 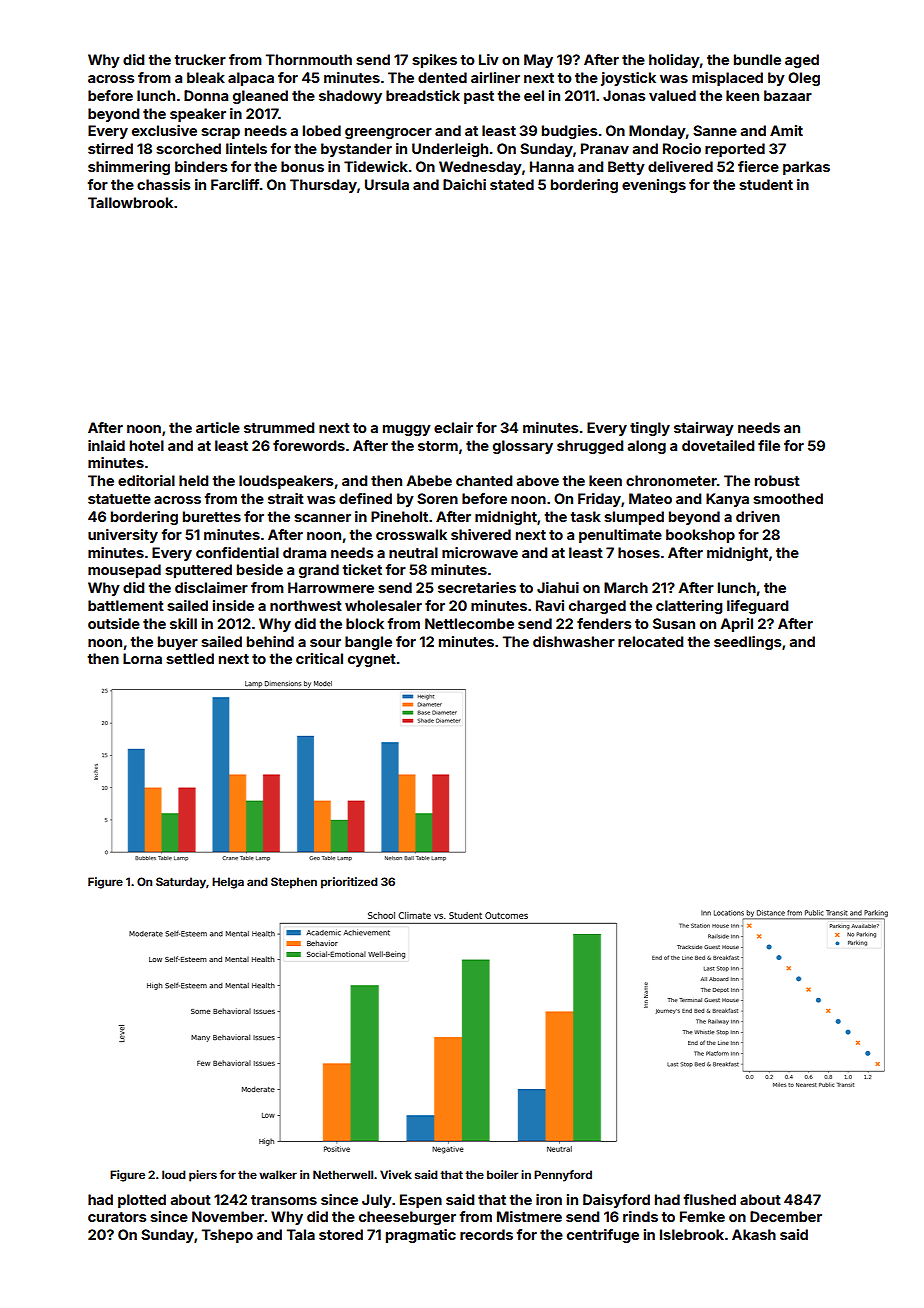 I want to click on stored, so click(x=341, y=1234).
